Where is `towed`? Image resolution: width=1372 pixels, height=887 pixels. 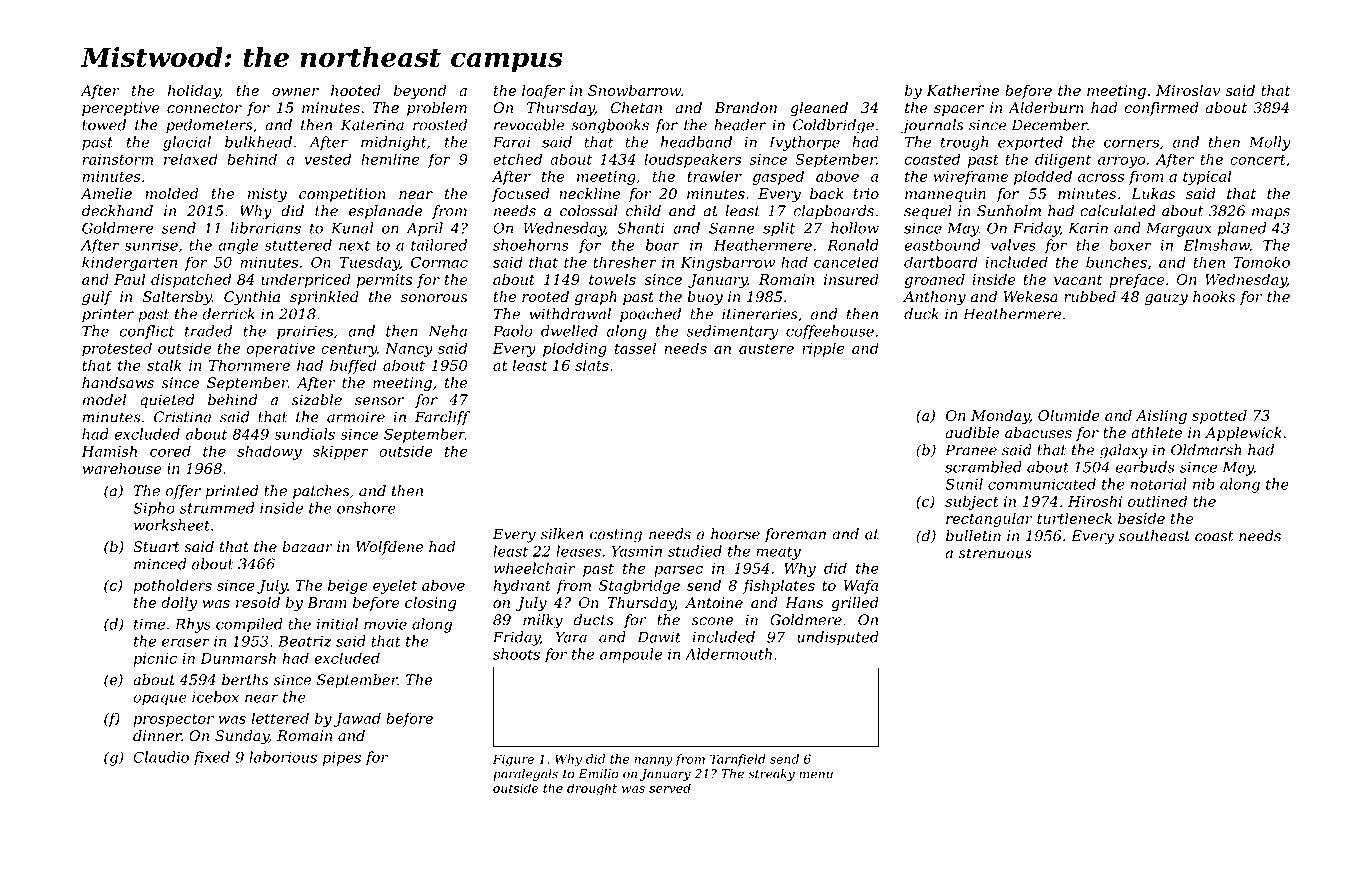
towed is located at coordinates (104, 125).
